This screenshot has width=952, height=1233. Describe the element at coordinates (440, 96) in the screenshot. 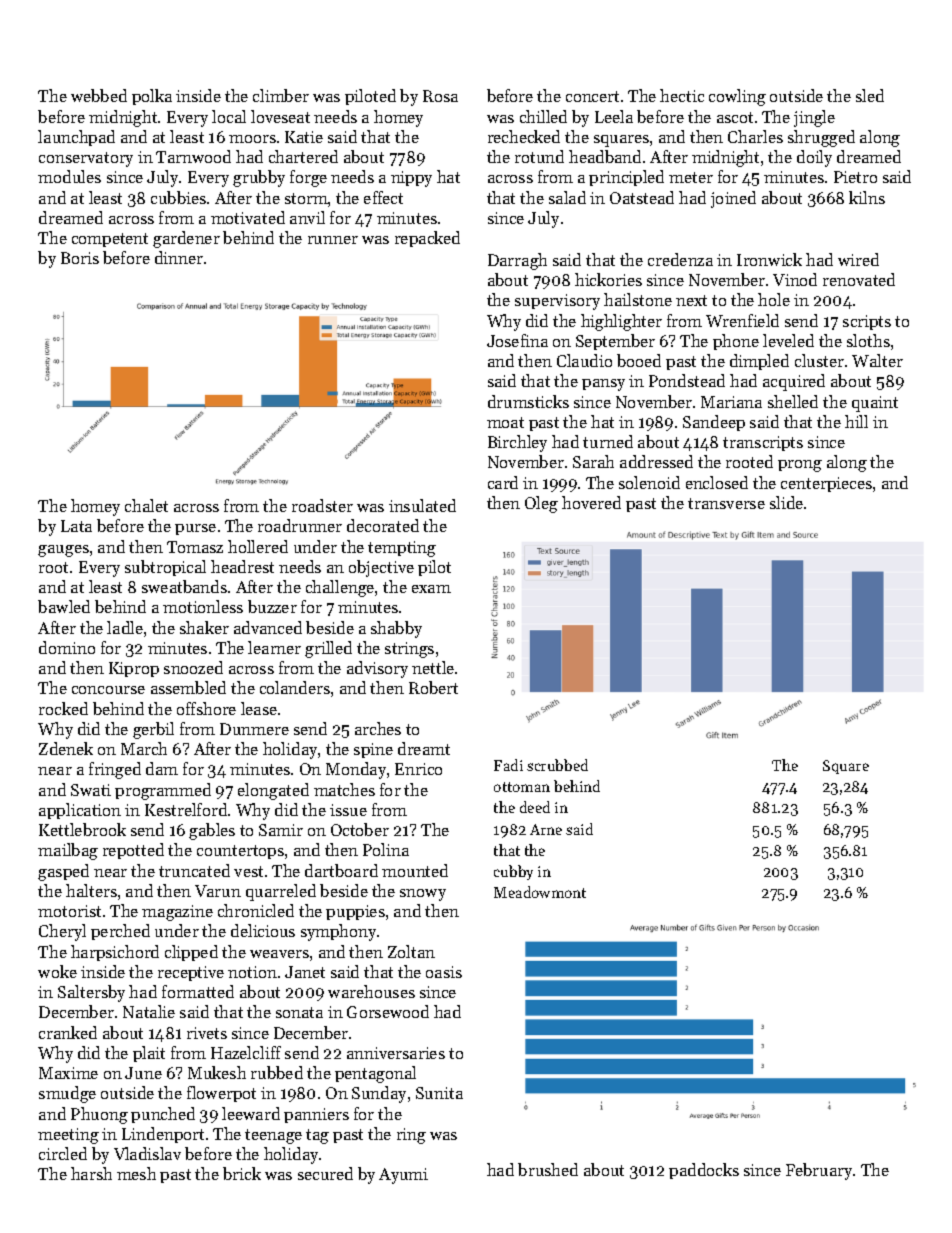

I see `Rosa` at that location.
